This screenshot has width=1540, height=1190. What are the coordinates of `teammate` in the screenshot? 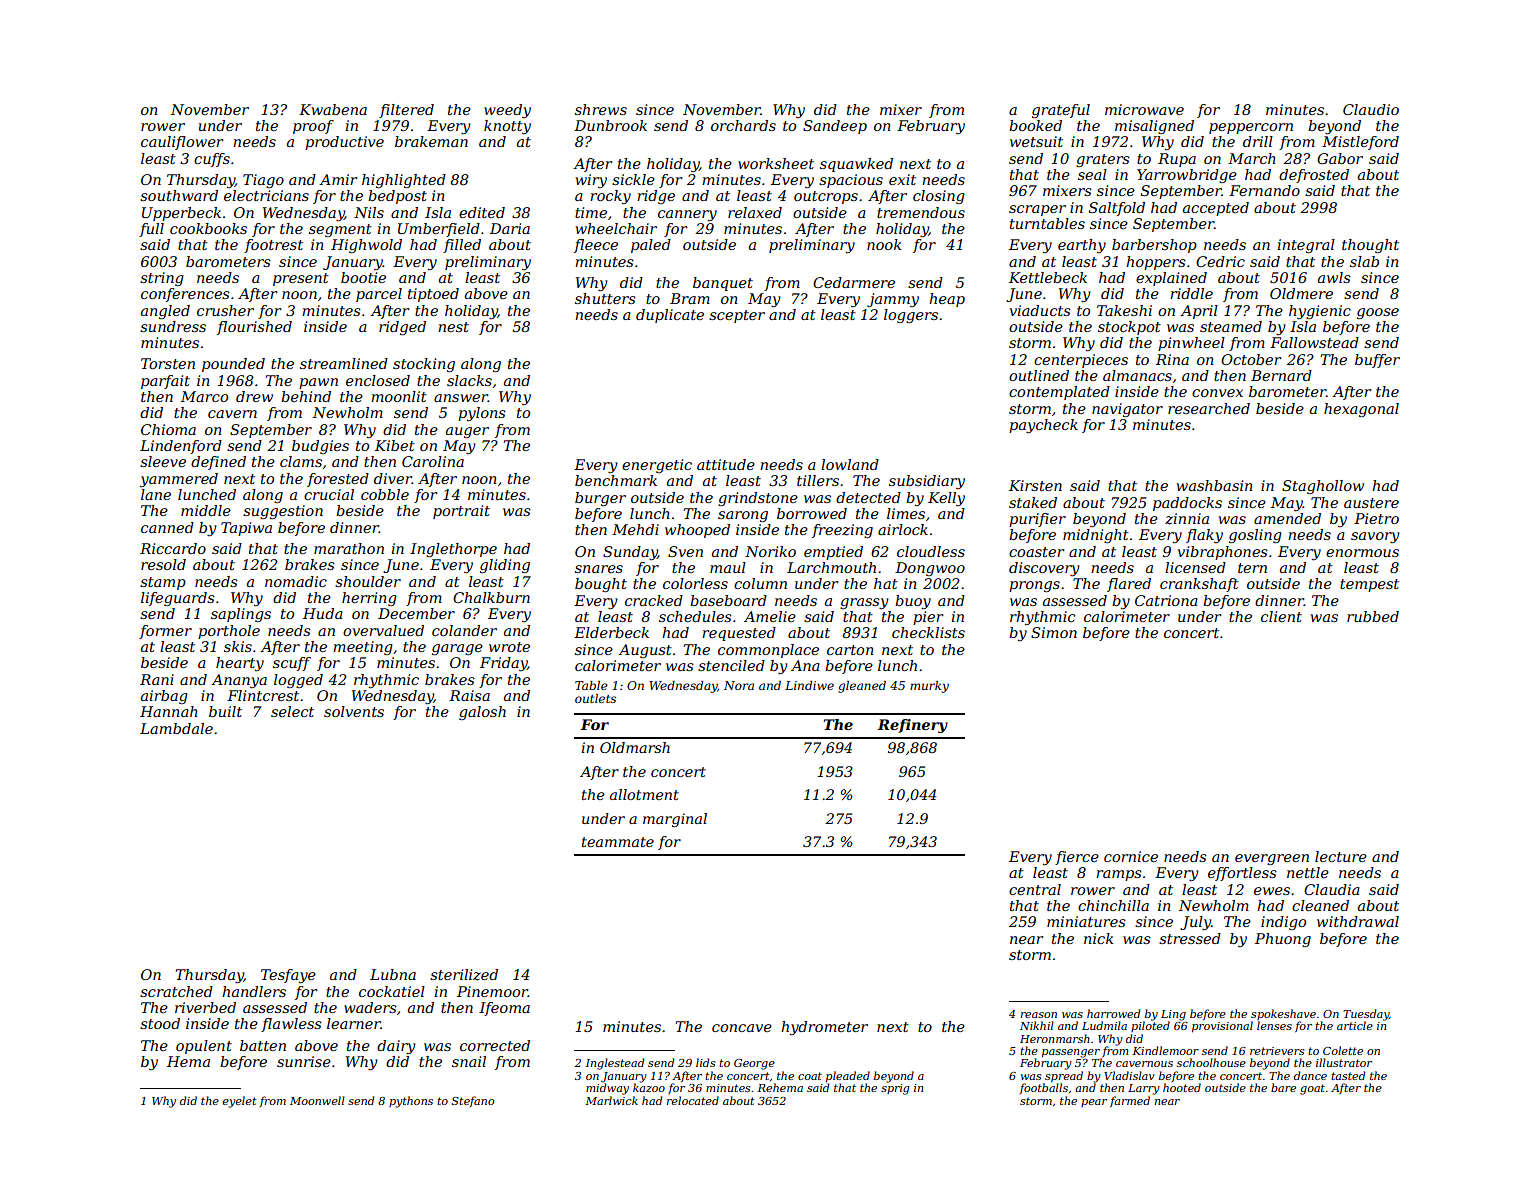 It's located at (618, 842).
